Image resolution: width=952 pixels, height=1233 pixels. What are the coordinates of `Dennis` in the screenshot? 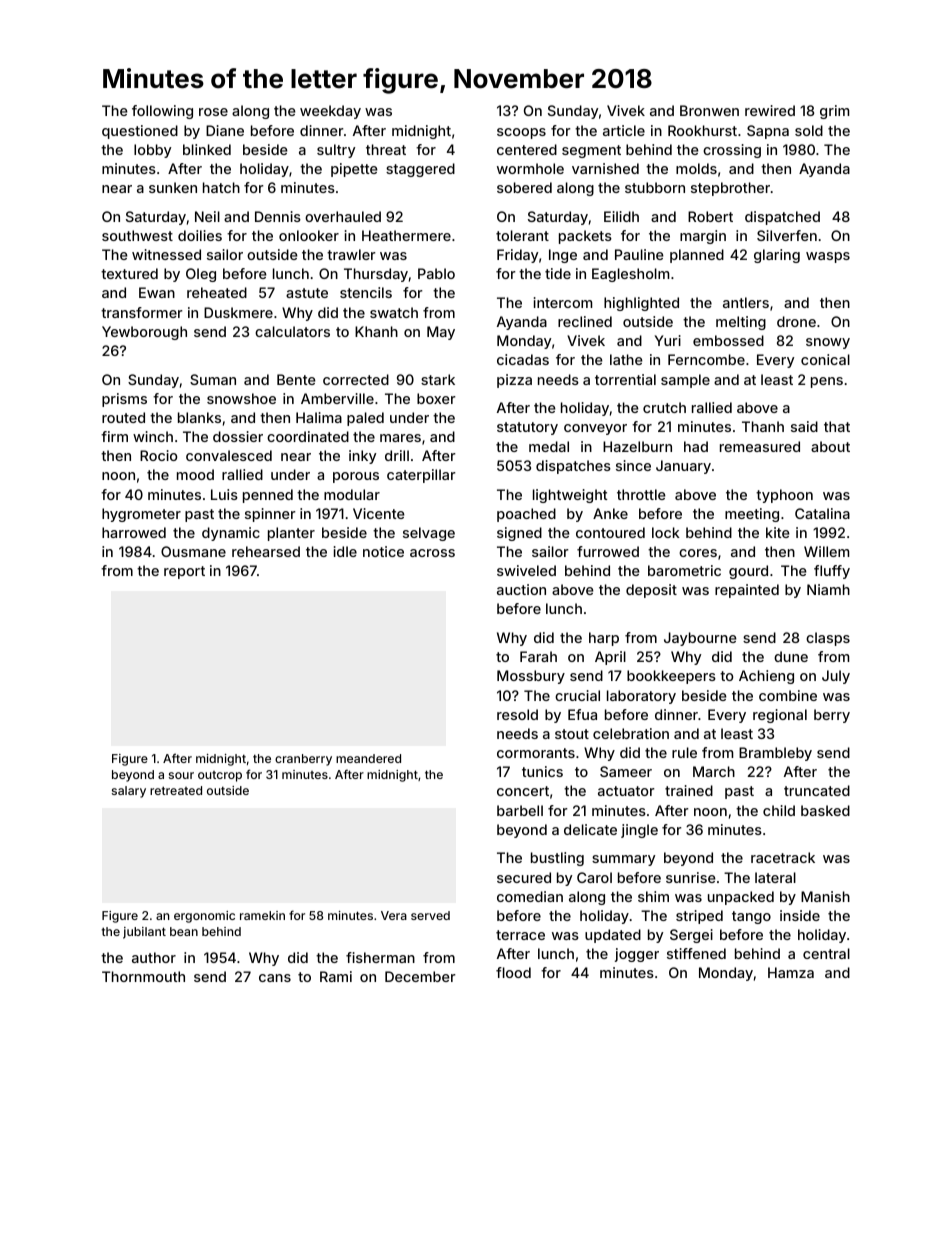 It's located at (278, 216).
